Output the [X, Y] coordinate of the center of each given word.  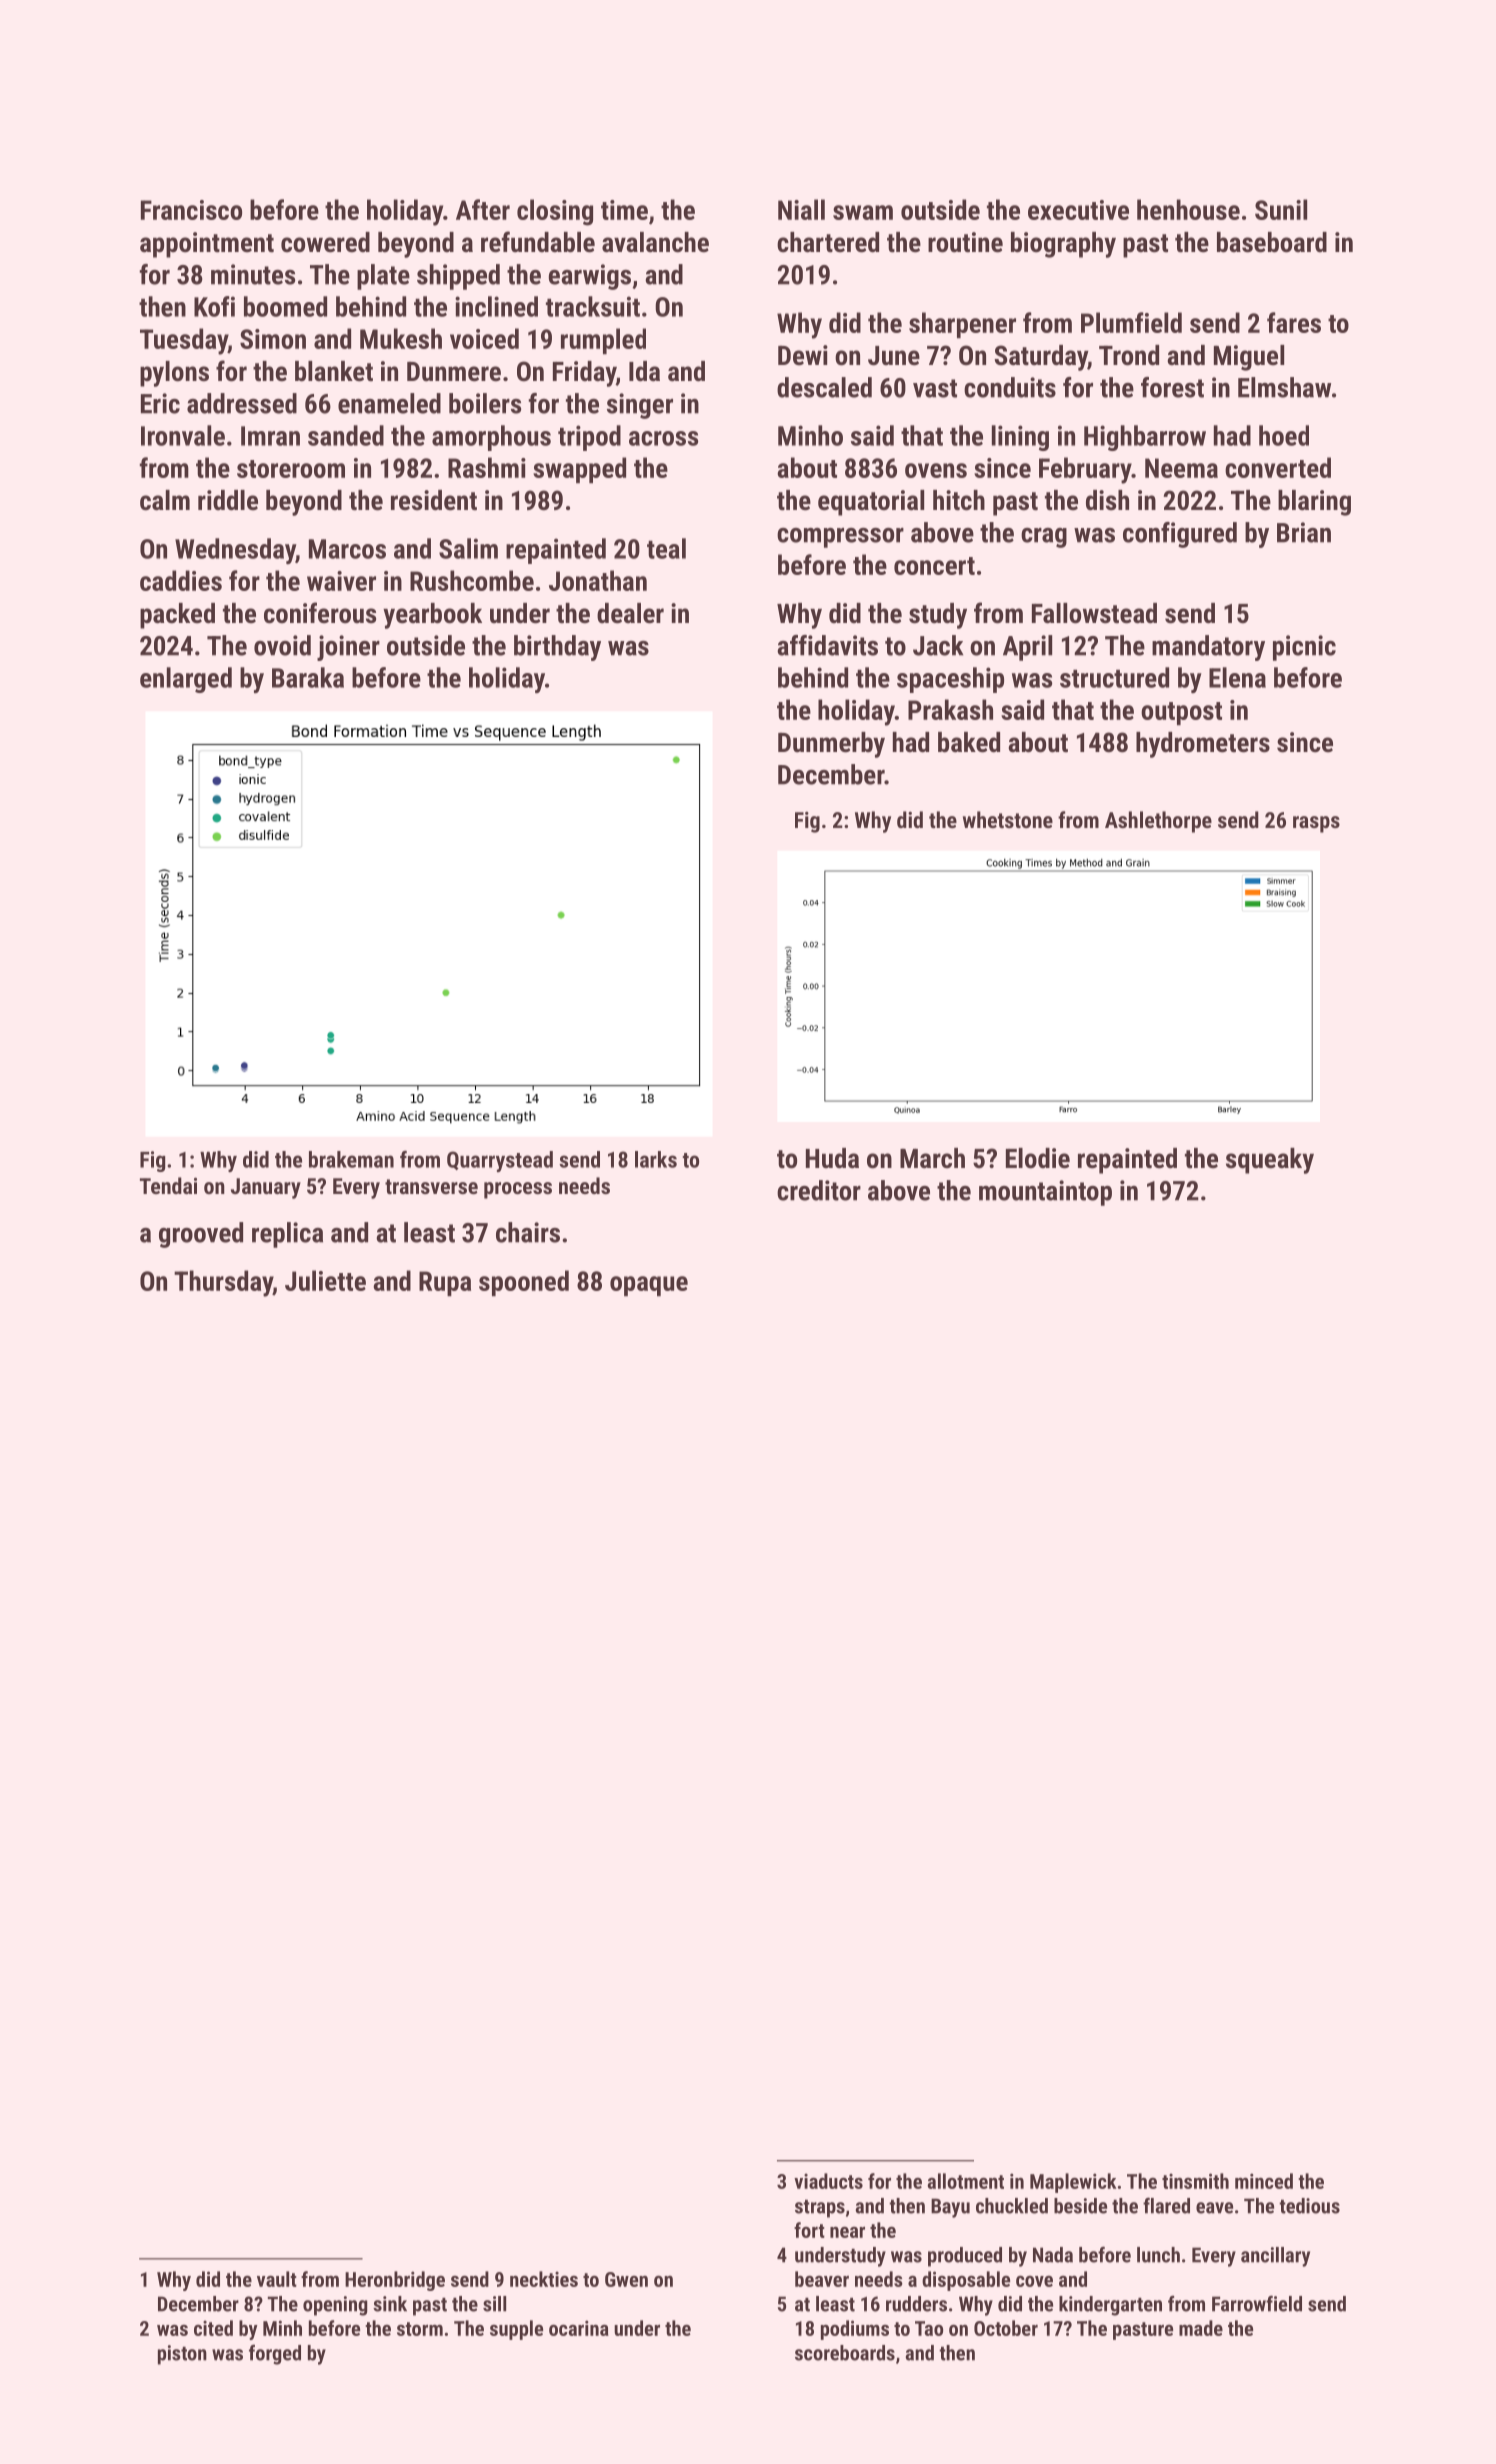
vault [277, 2279]
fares [1294, 322]
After [483, 209]
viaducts [828, 2181]
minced [1264, 2181]
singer [640, 406]
